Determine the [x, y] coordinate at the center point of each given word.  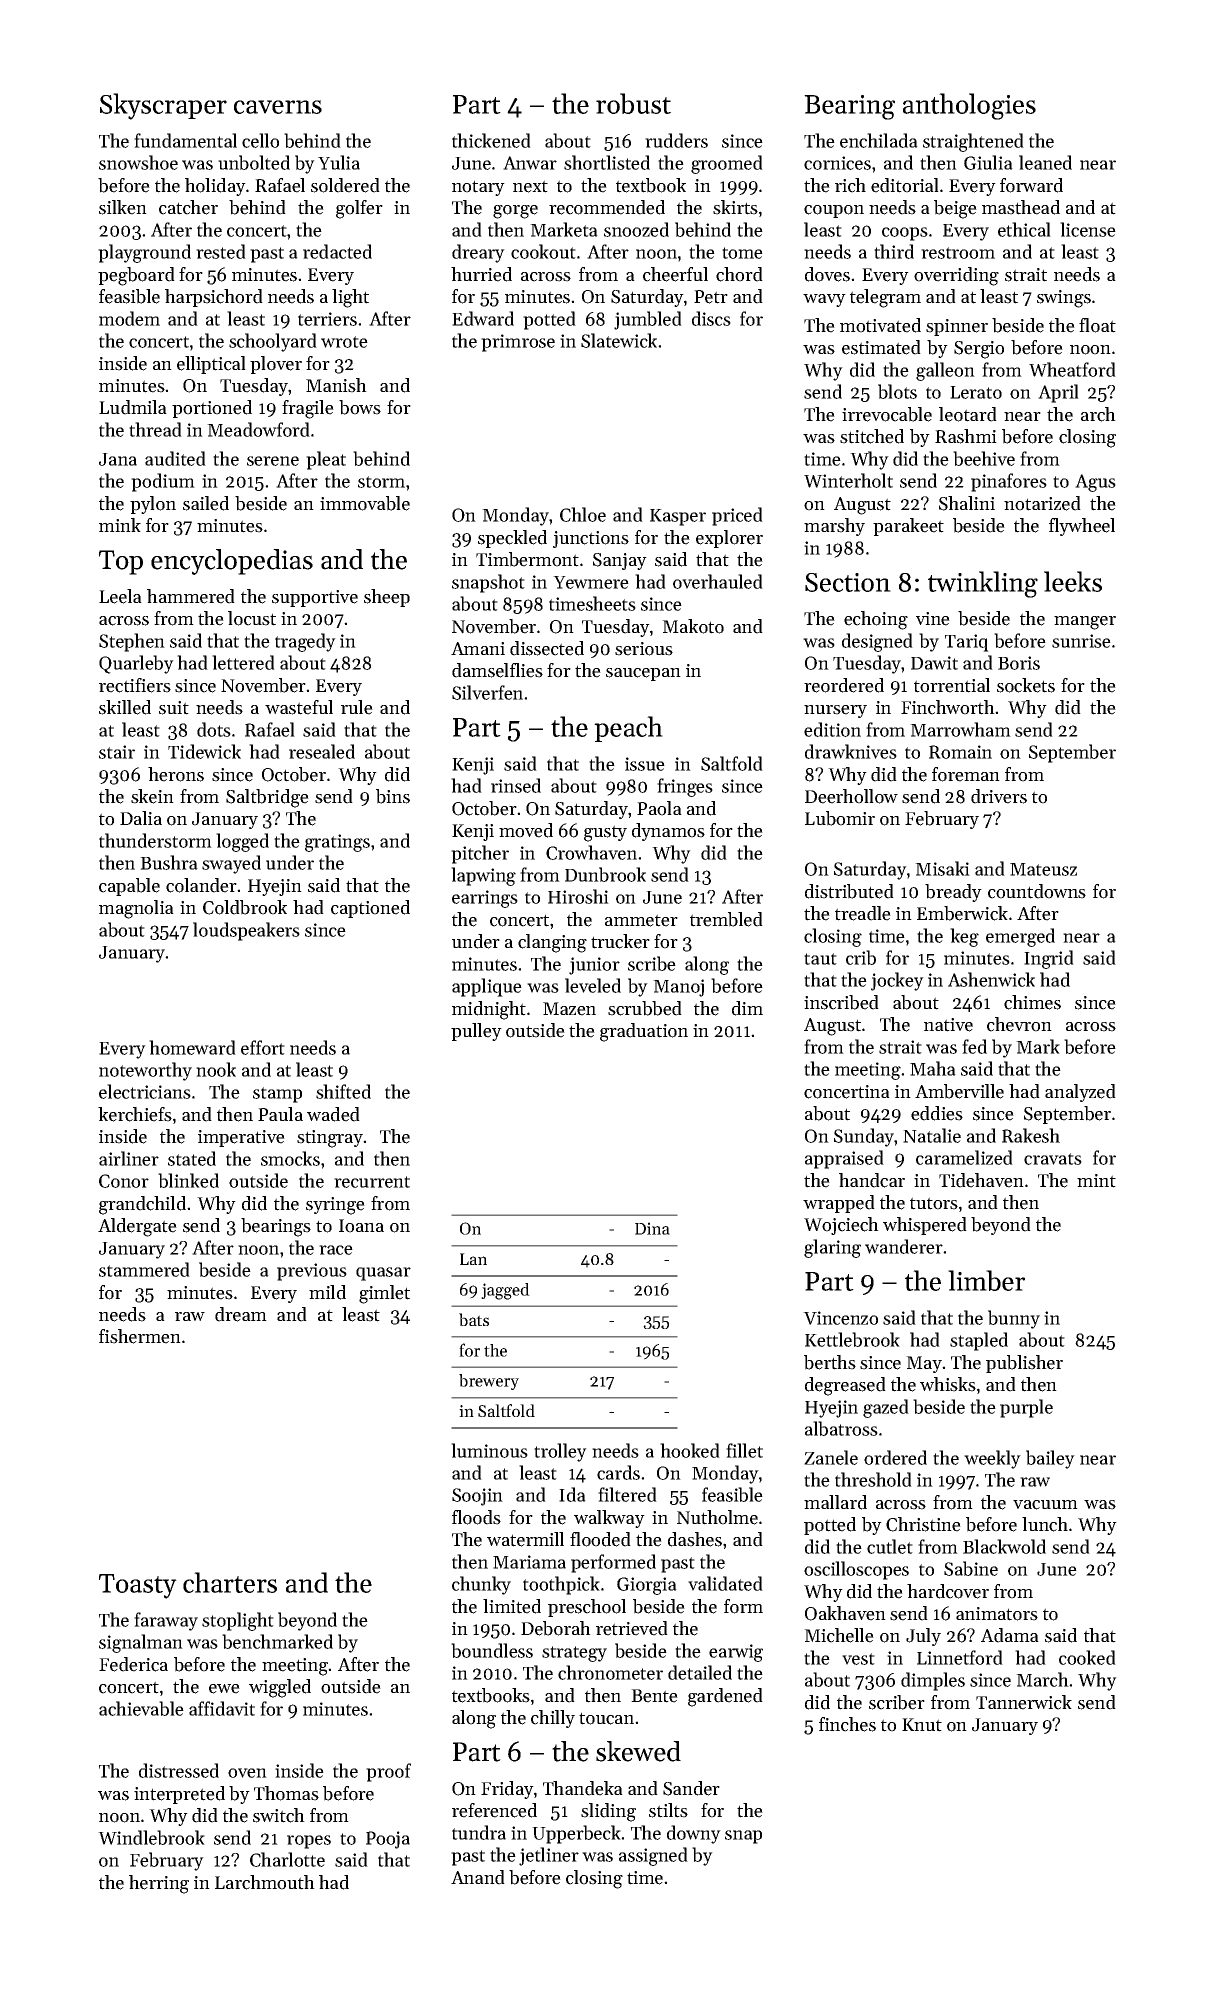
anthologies [969, 106]
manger [1085, 623]
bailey [1050, 1459]
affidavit [222, 1708]
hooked [690, 1450]
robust [633, 103]
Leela [120, 596]
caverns [278, 107]
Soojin [477, 1497]
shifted [343, 1091]
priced [737, 516]
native [948, 1025]
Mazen [569, 1009]
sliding [608, 1812]
